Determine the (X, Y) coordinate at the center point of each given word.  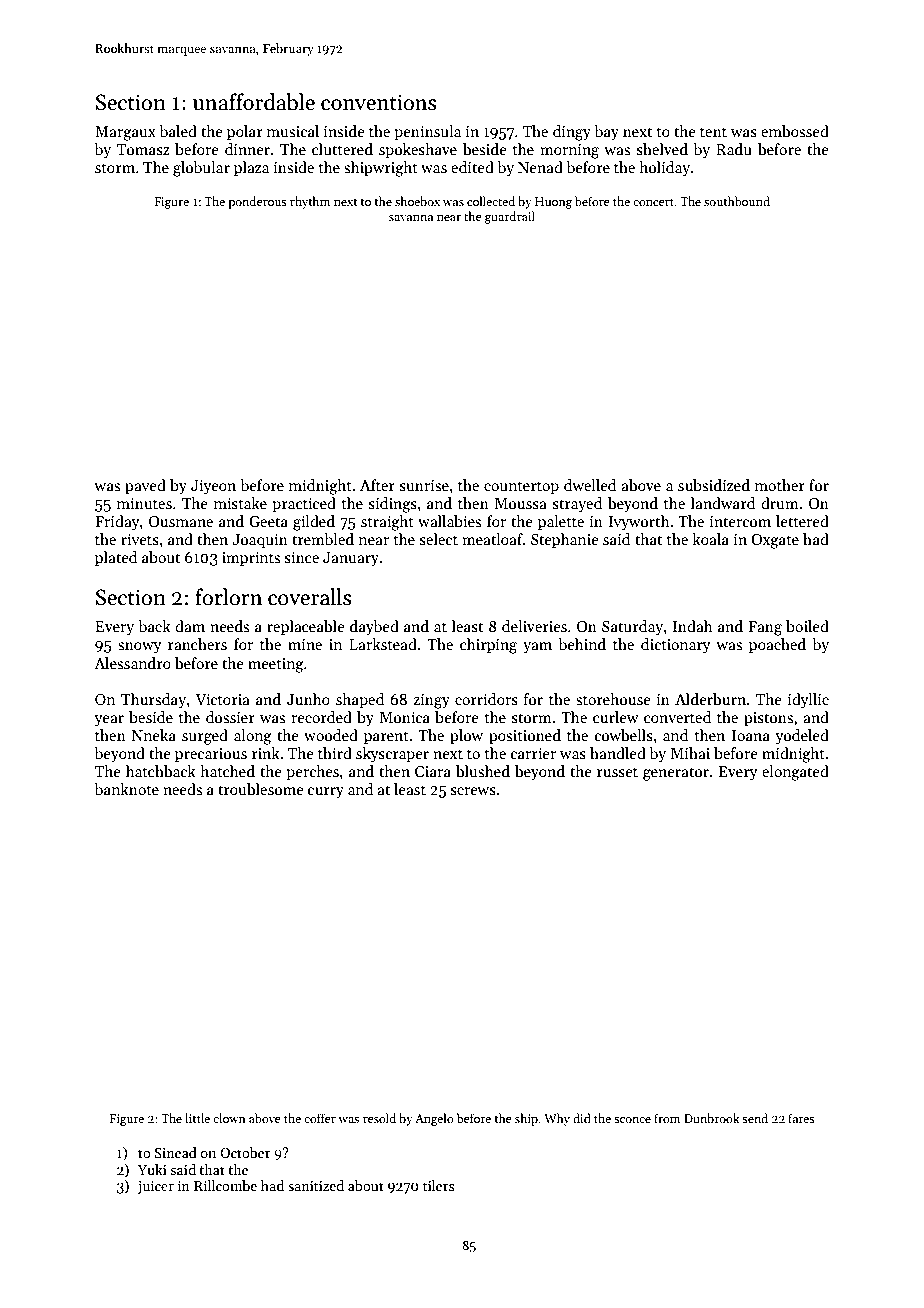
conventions (379, 102)
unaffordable (254, 102)
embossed (795, 131)
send (755, 1118)
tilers (439, 1185)
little (197, 1118)
